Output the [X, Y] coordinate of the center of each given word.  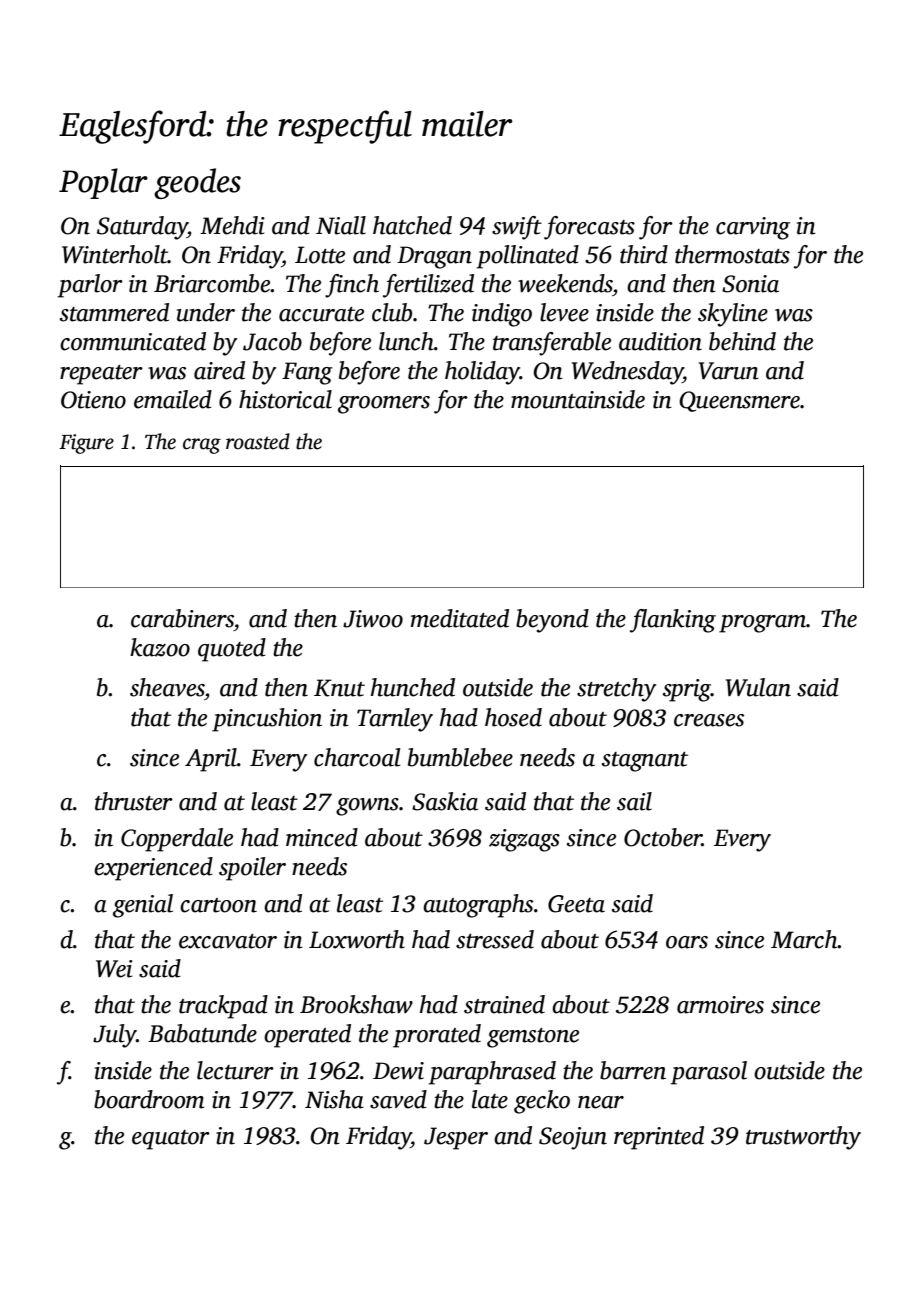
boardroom [149, 1099]
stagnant [645, 762]
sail [634, 801]
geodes [197, 183]
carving [753, 228]
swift [517, 228]
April [211, 760]
